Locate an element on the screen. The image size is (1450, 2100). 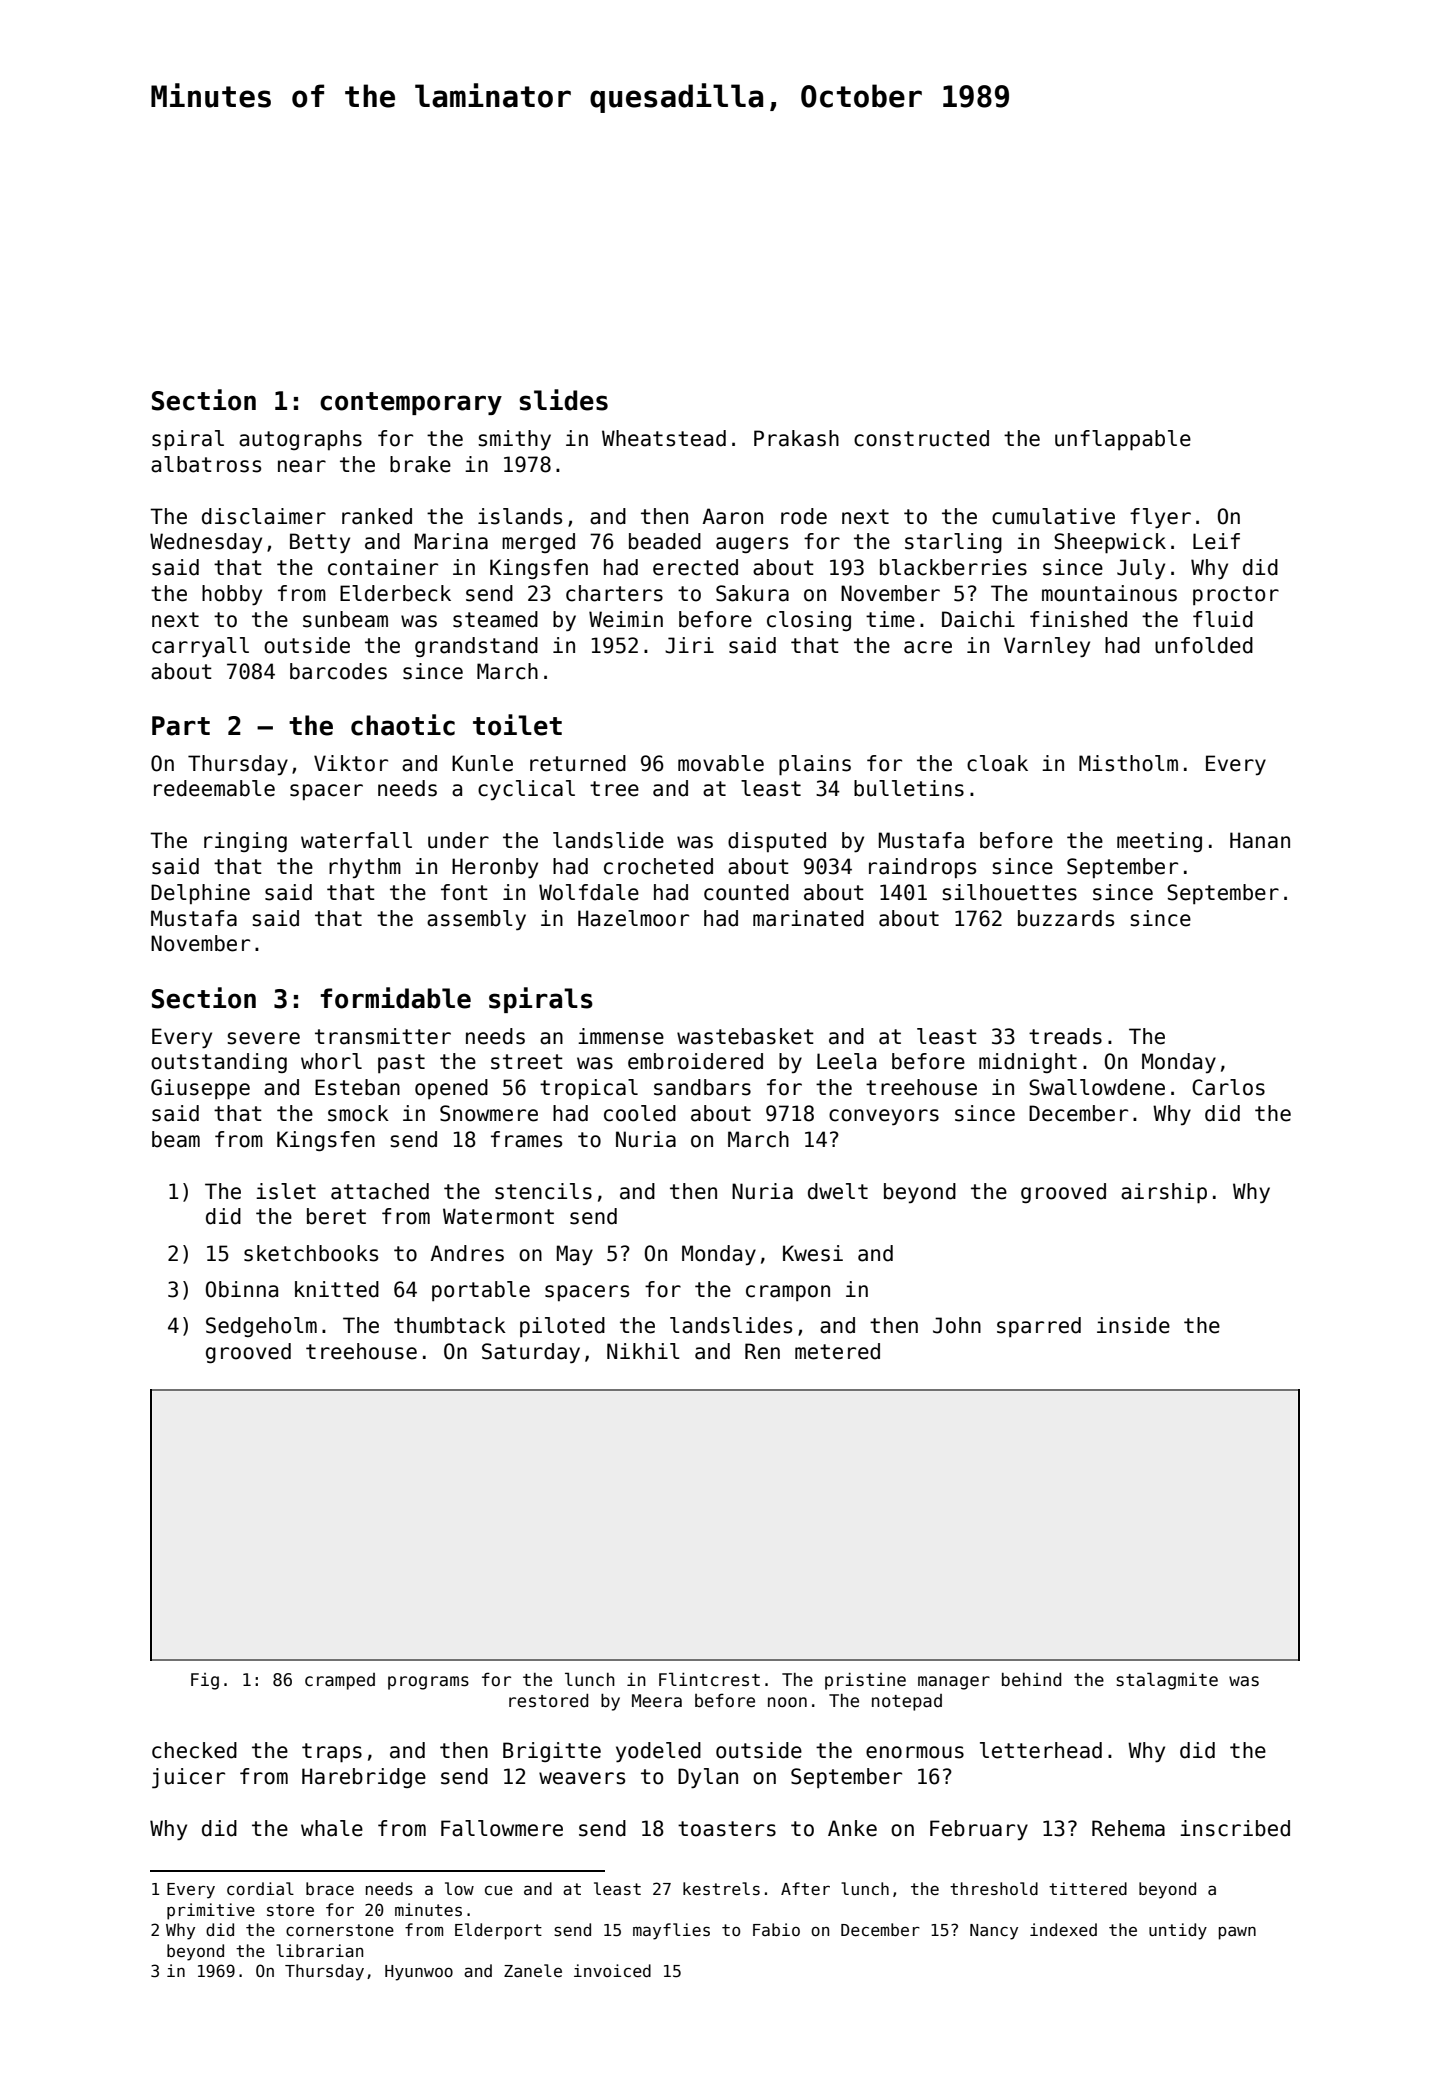
contemporary is located at coordinates (411, 403).
